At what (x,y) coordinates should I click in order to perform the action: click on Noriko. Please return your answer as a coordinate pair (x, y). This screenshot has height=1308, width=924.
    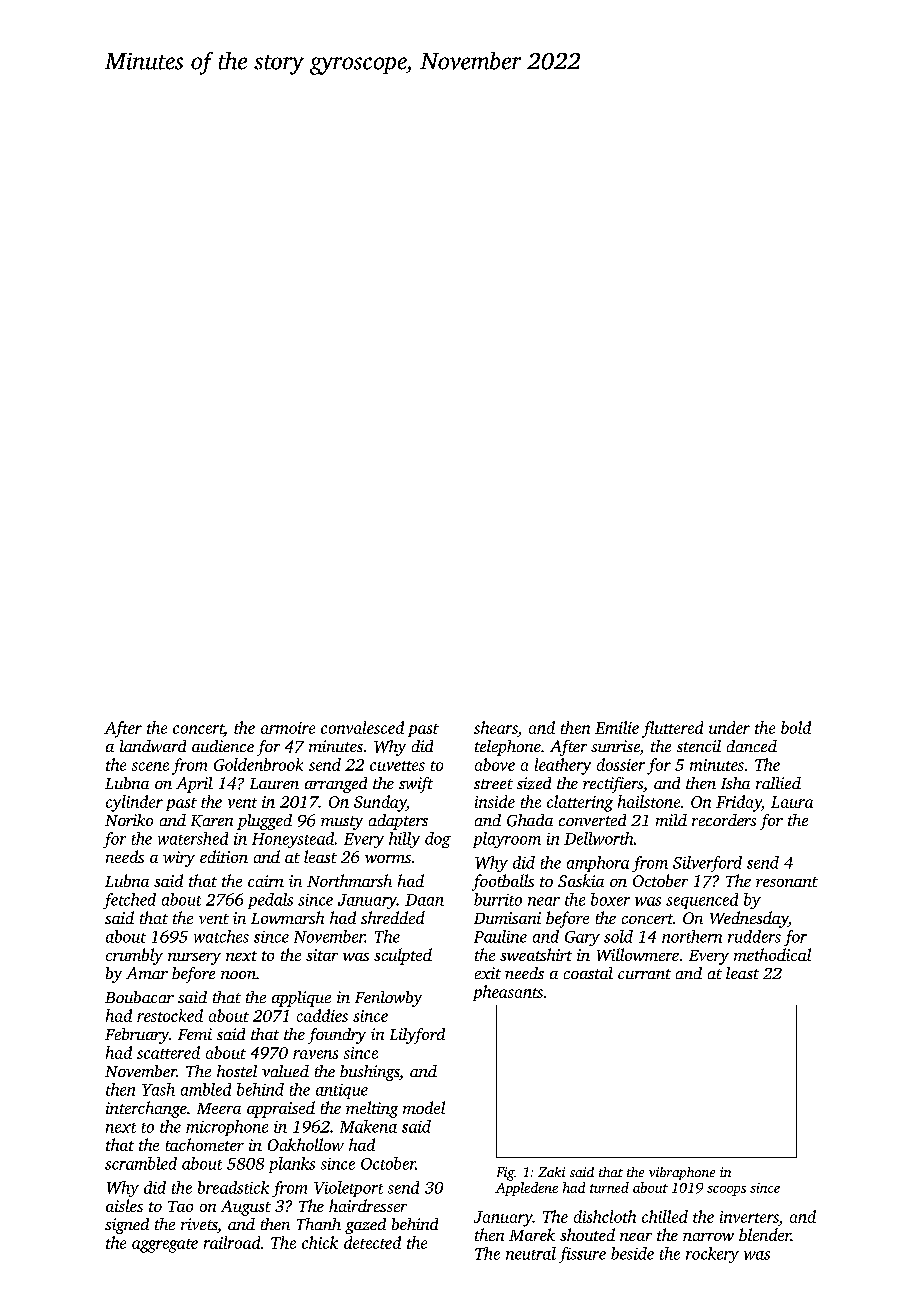
    Looking at the image, I should click on (129, 820).
